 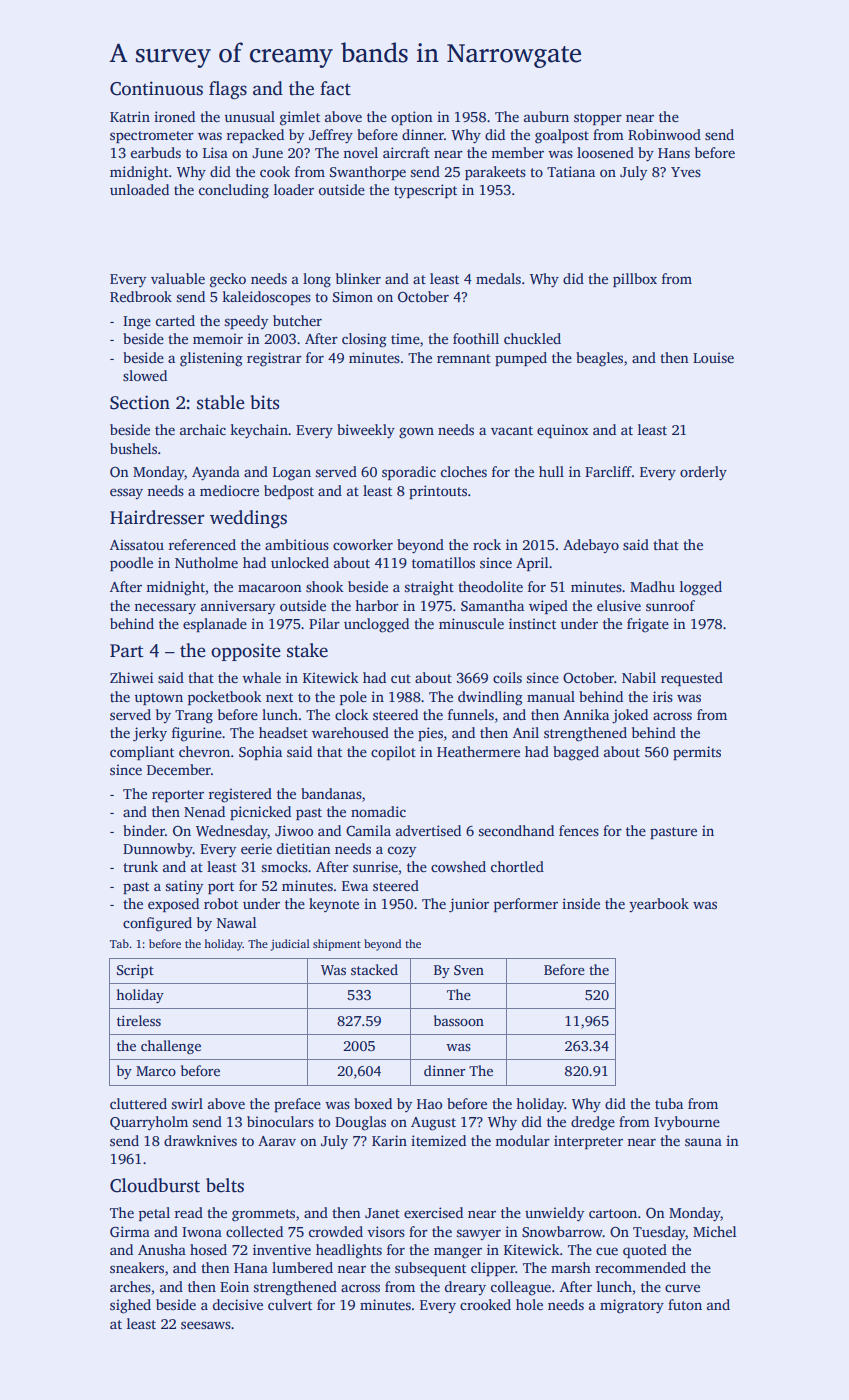 I want to click on requested, so click(x=692, y=679).
